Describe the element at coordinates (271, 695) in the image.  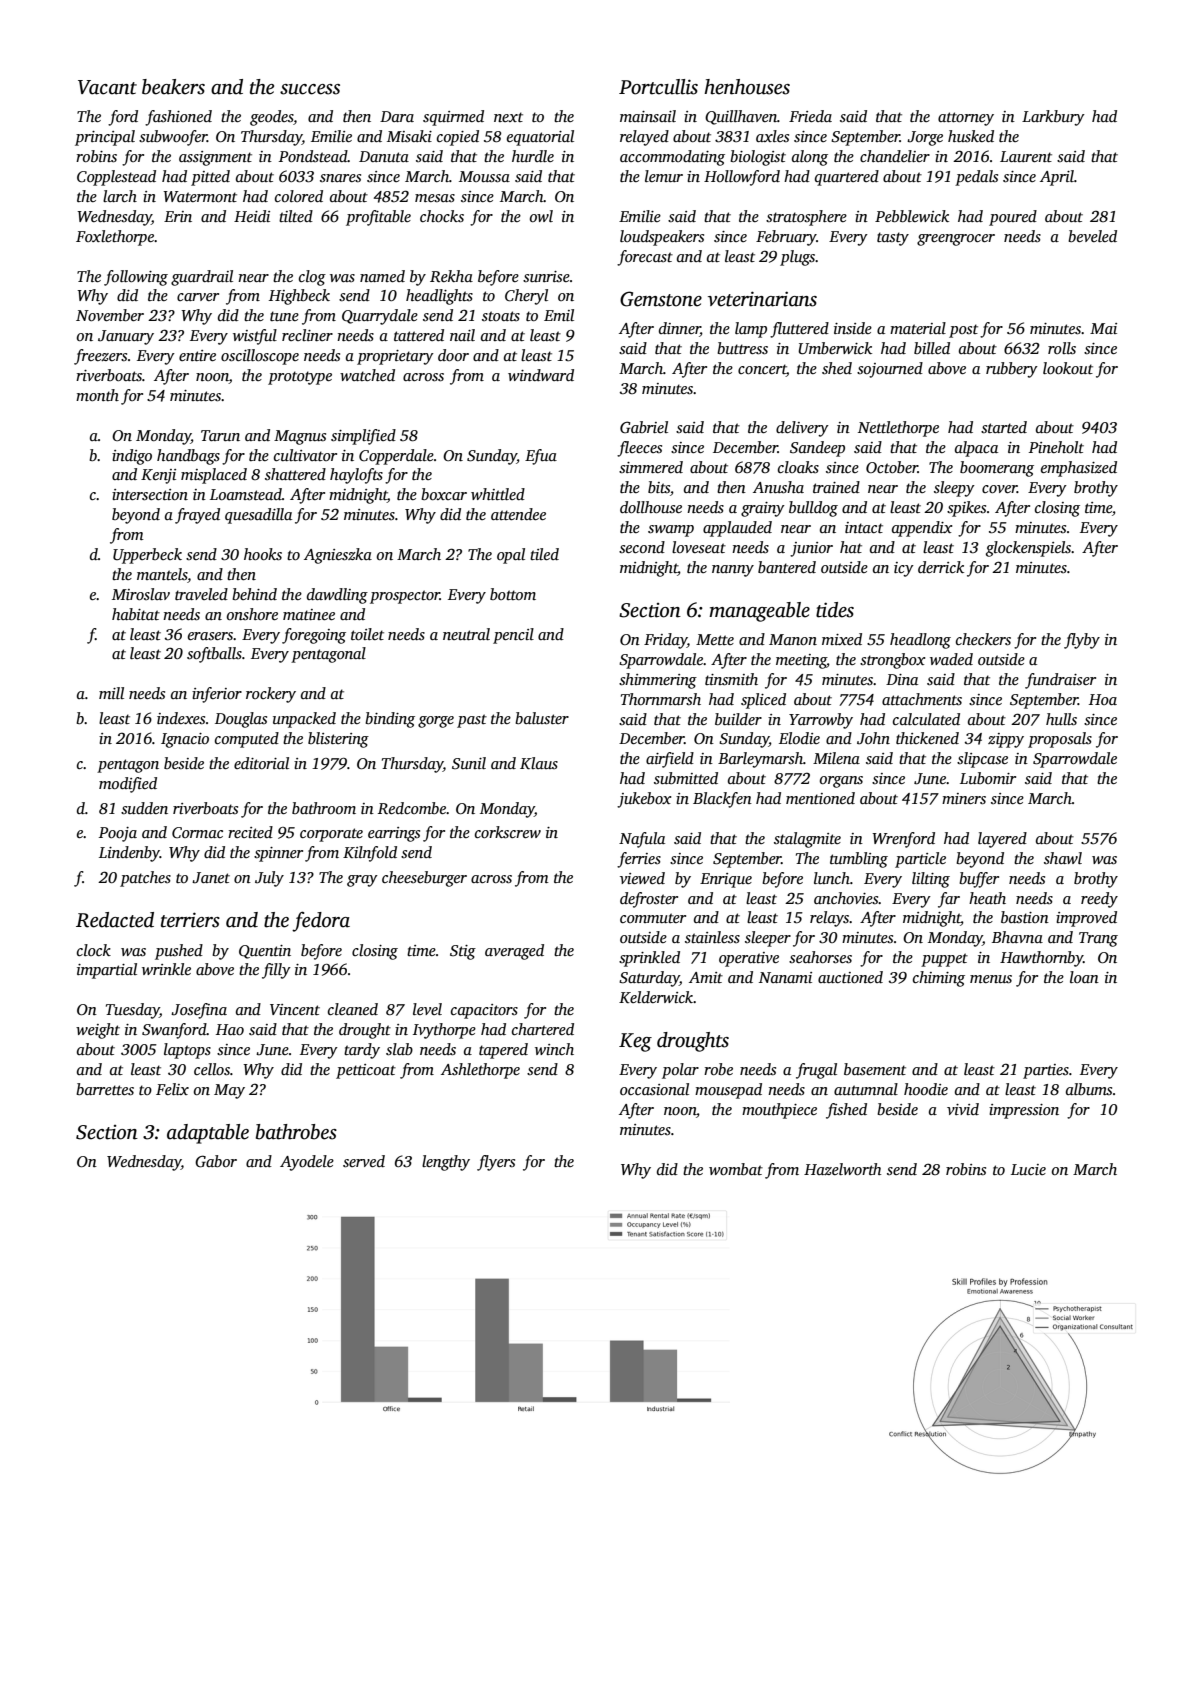
I see `rockery` at that location.
